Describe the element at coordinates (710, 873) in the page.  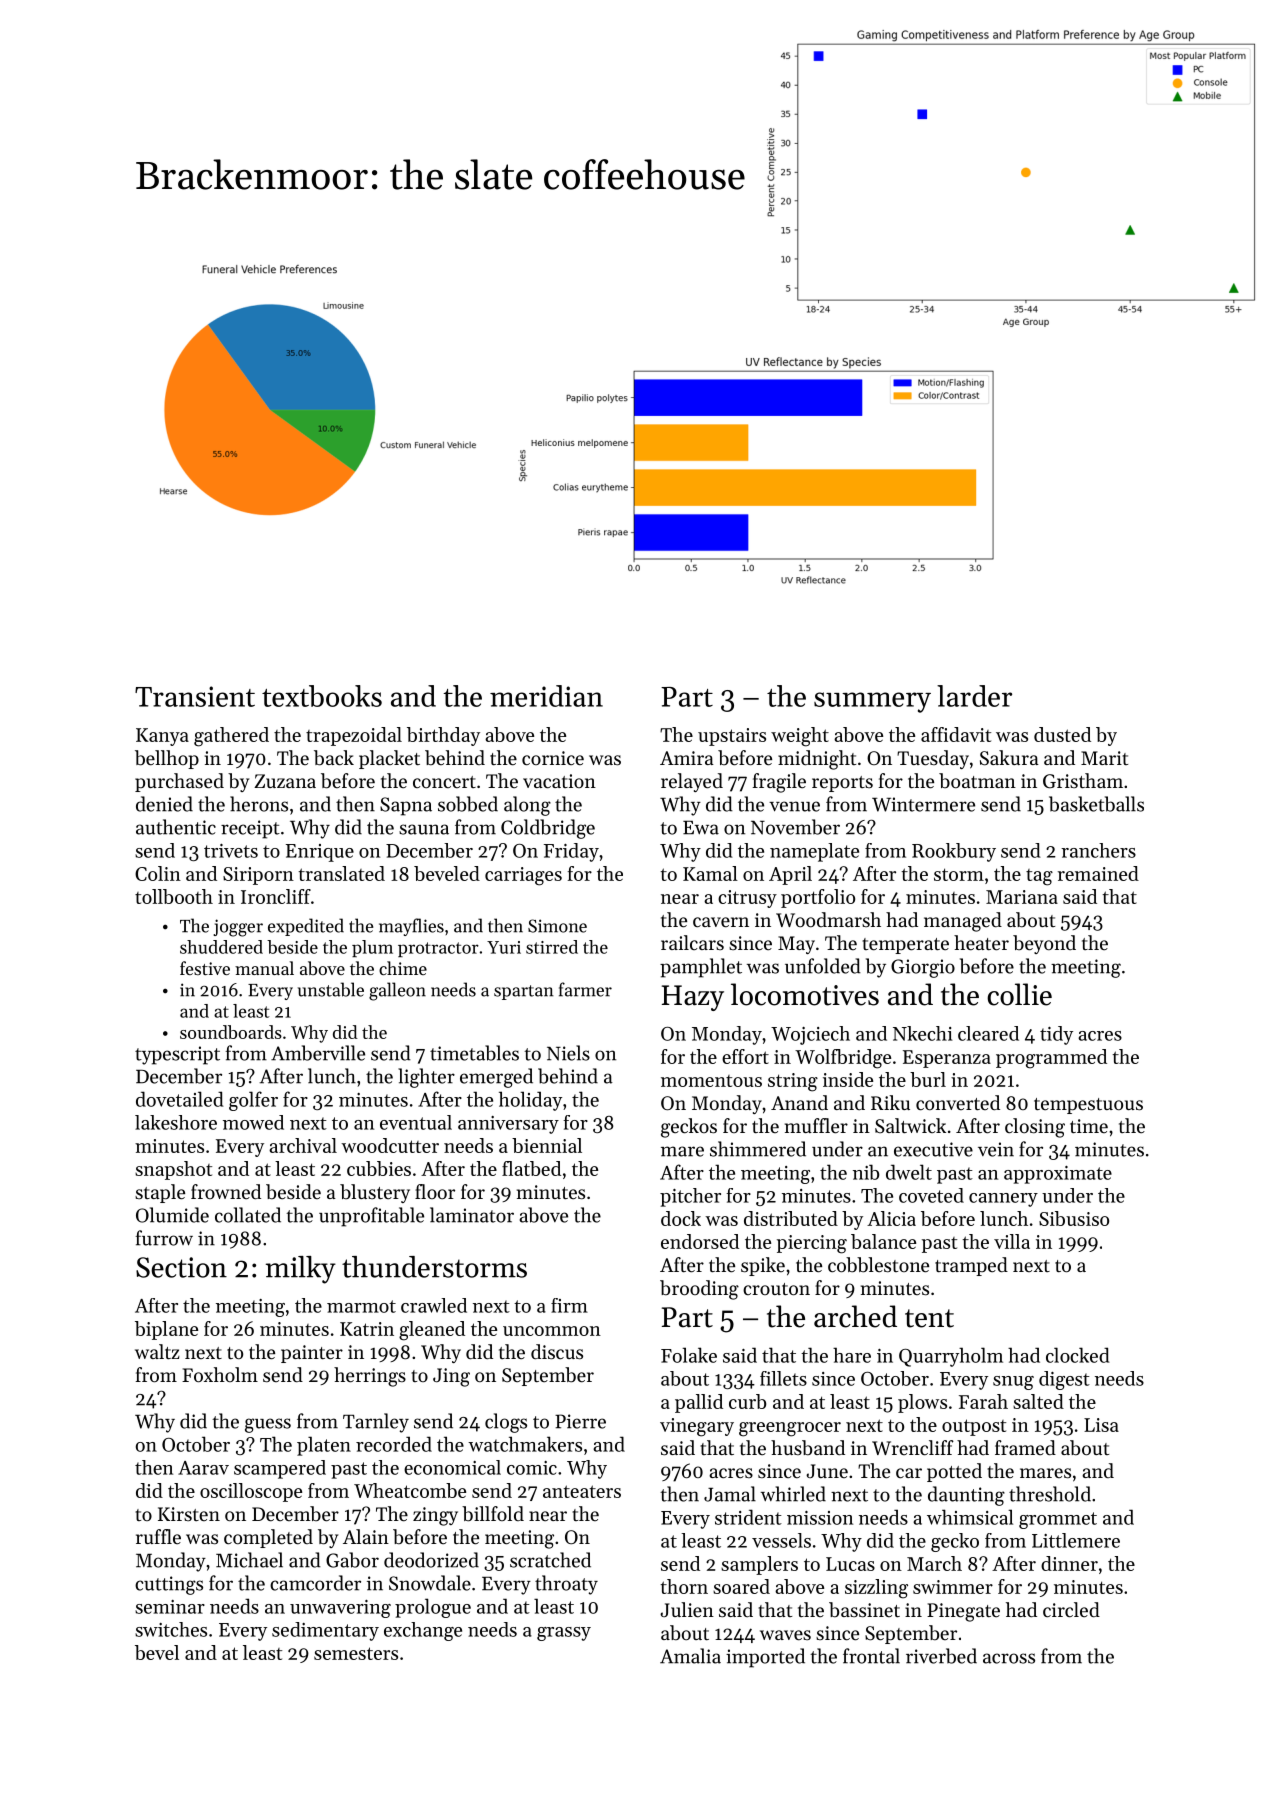
I see `Kamal` at that location.
